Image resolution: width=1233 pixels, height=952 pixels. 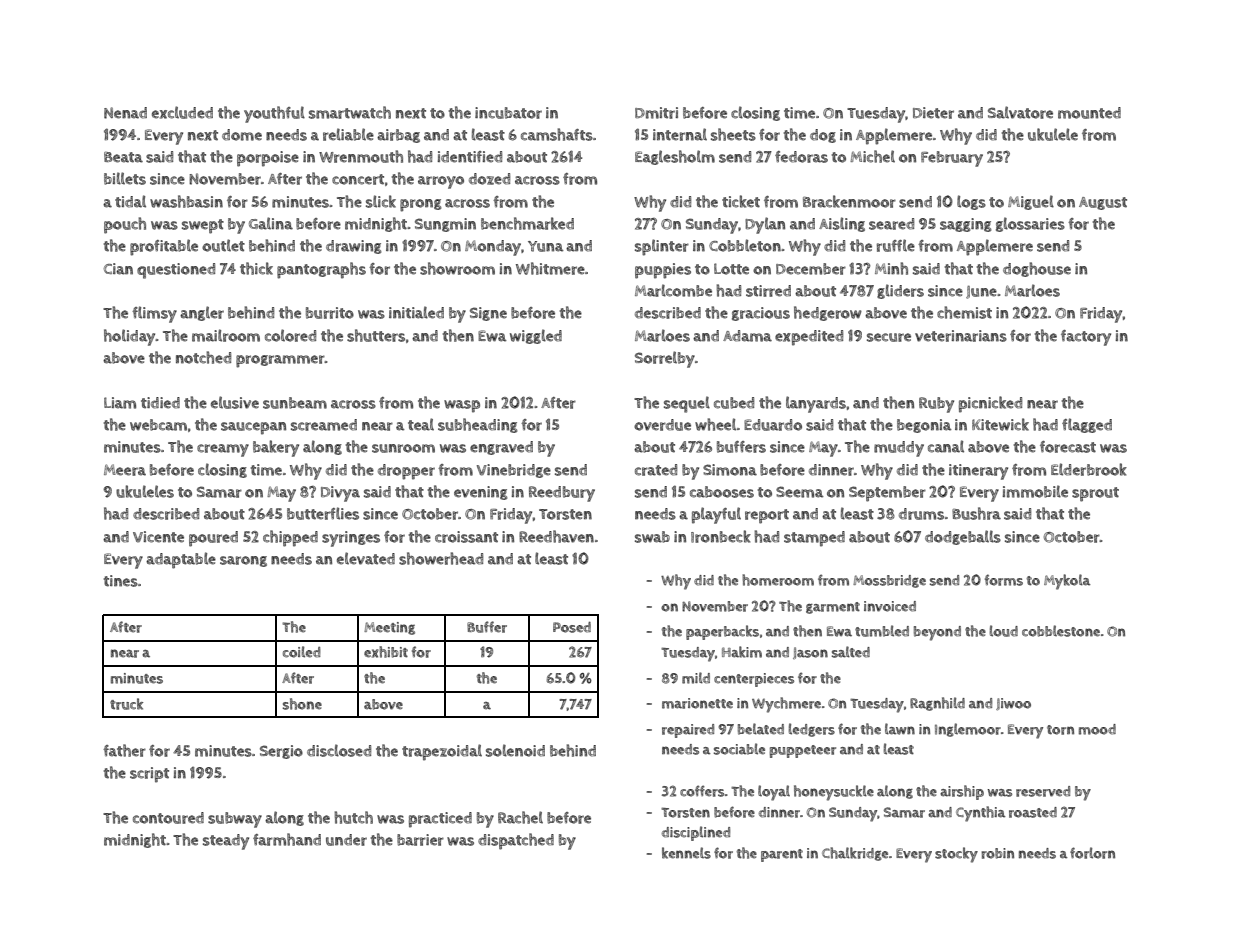 What do you see at coordinates (182, 112) in the screenshot?
I see `excluded` at bounding box center [182, 112].
